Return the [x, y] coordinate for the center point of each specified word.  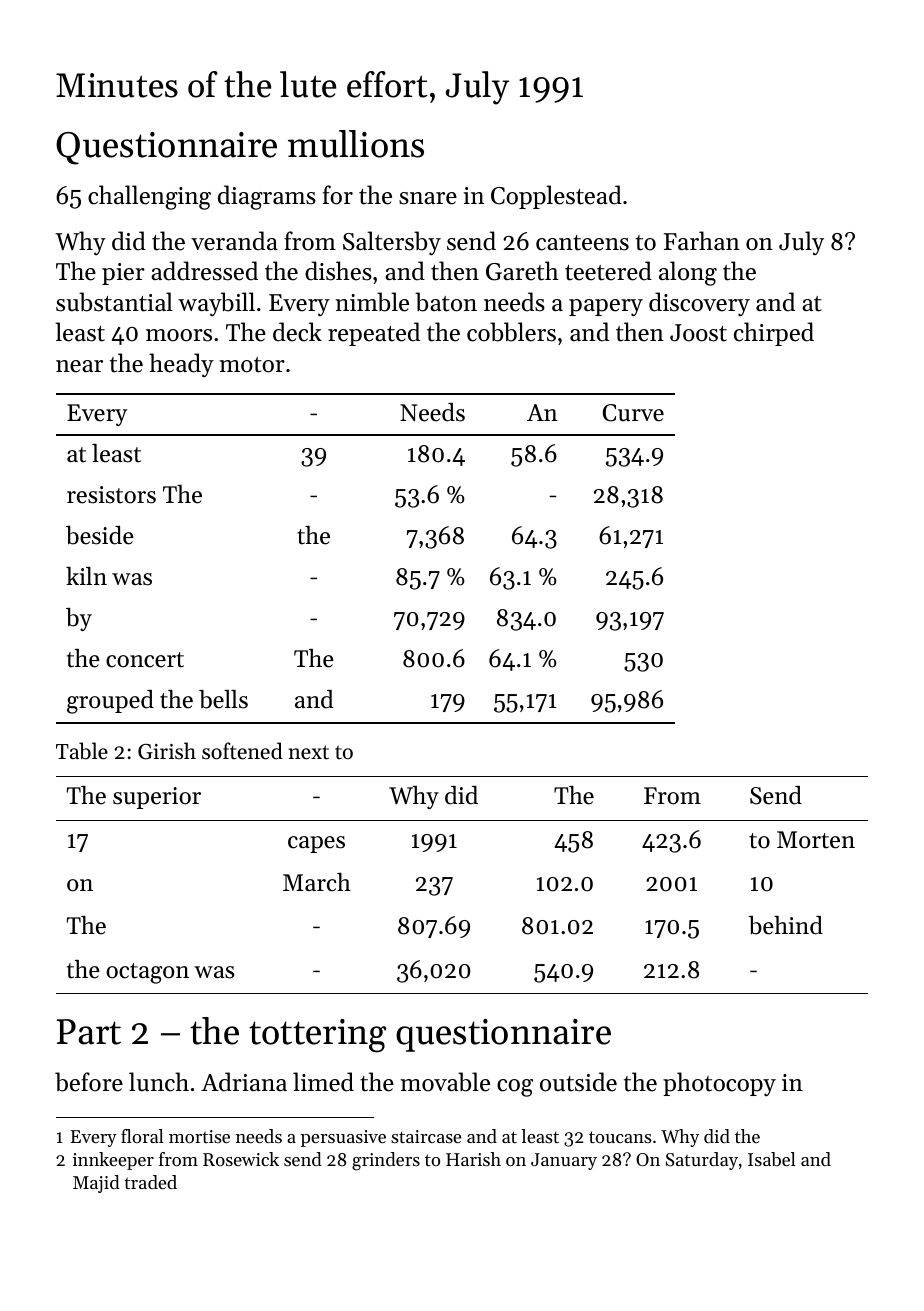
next [309, 752]
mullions [356, 144]
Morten [816, 840]
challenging [149, 197]
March [317, 882]
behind [786, 925]
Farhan [702, 240]
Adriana [244, 1082]
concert [145, 660]
